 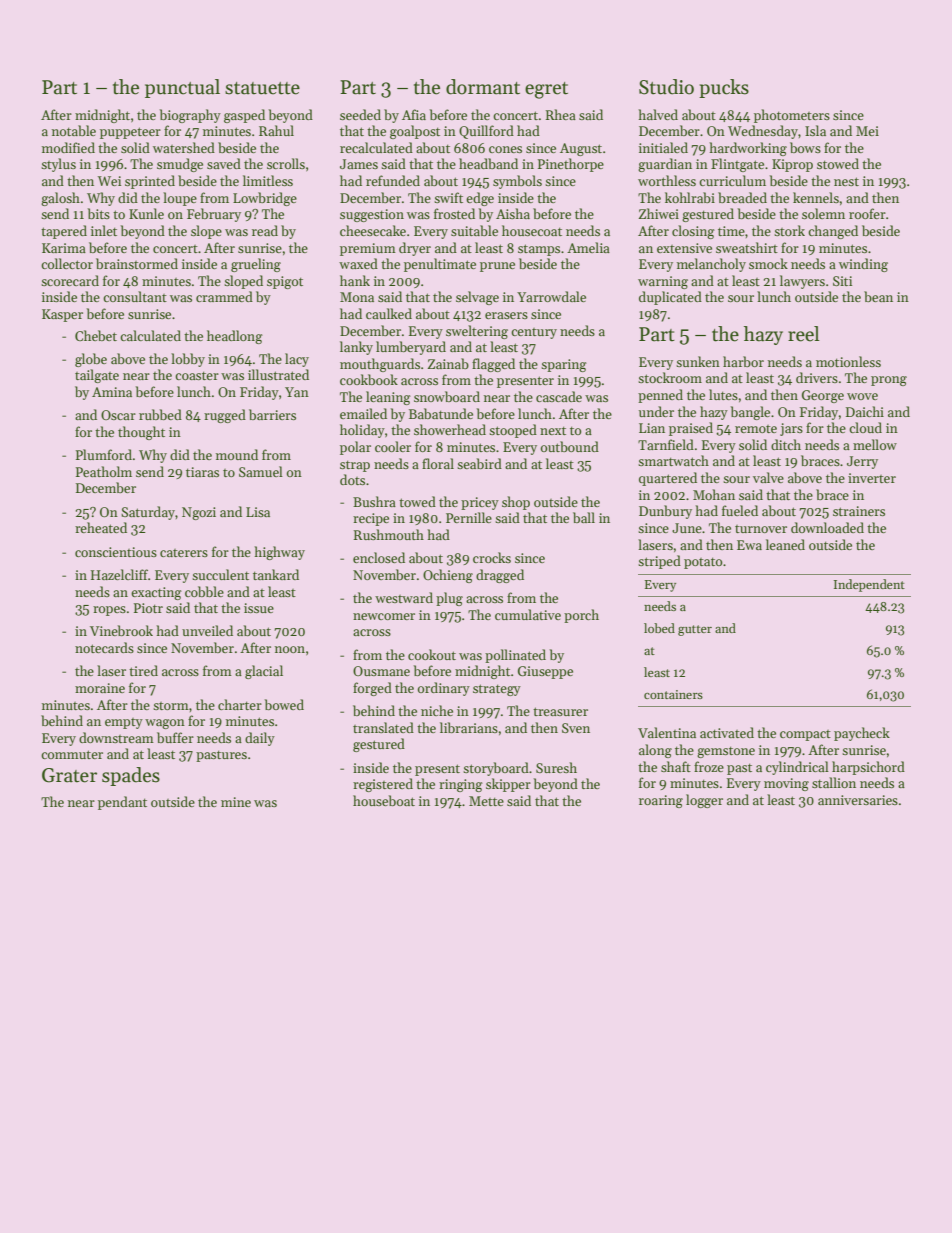 What do you see at coordinates (104, 647) in the screenshot?
I see `notecards` at bounding box center [104, 647].
